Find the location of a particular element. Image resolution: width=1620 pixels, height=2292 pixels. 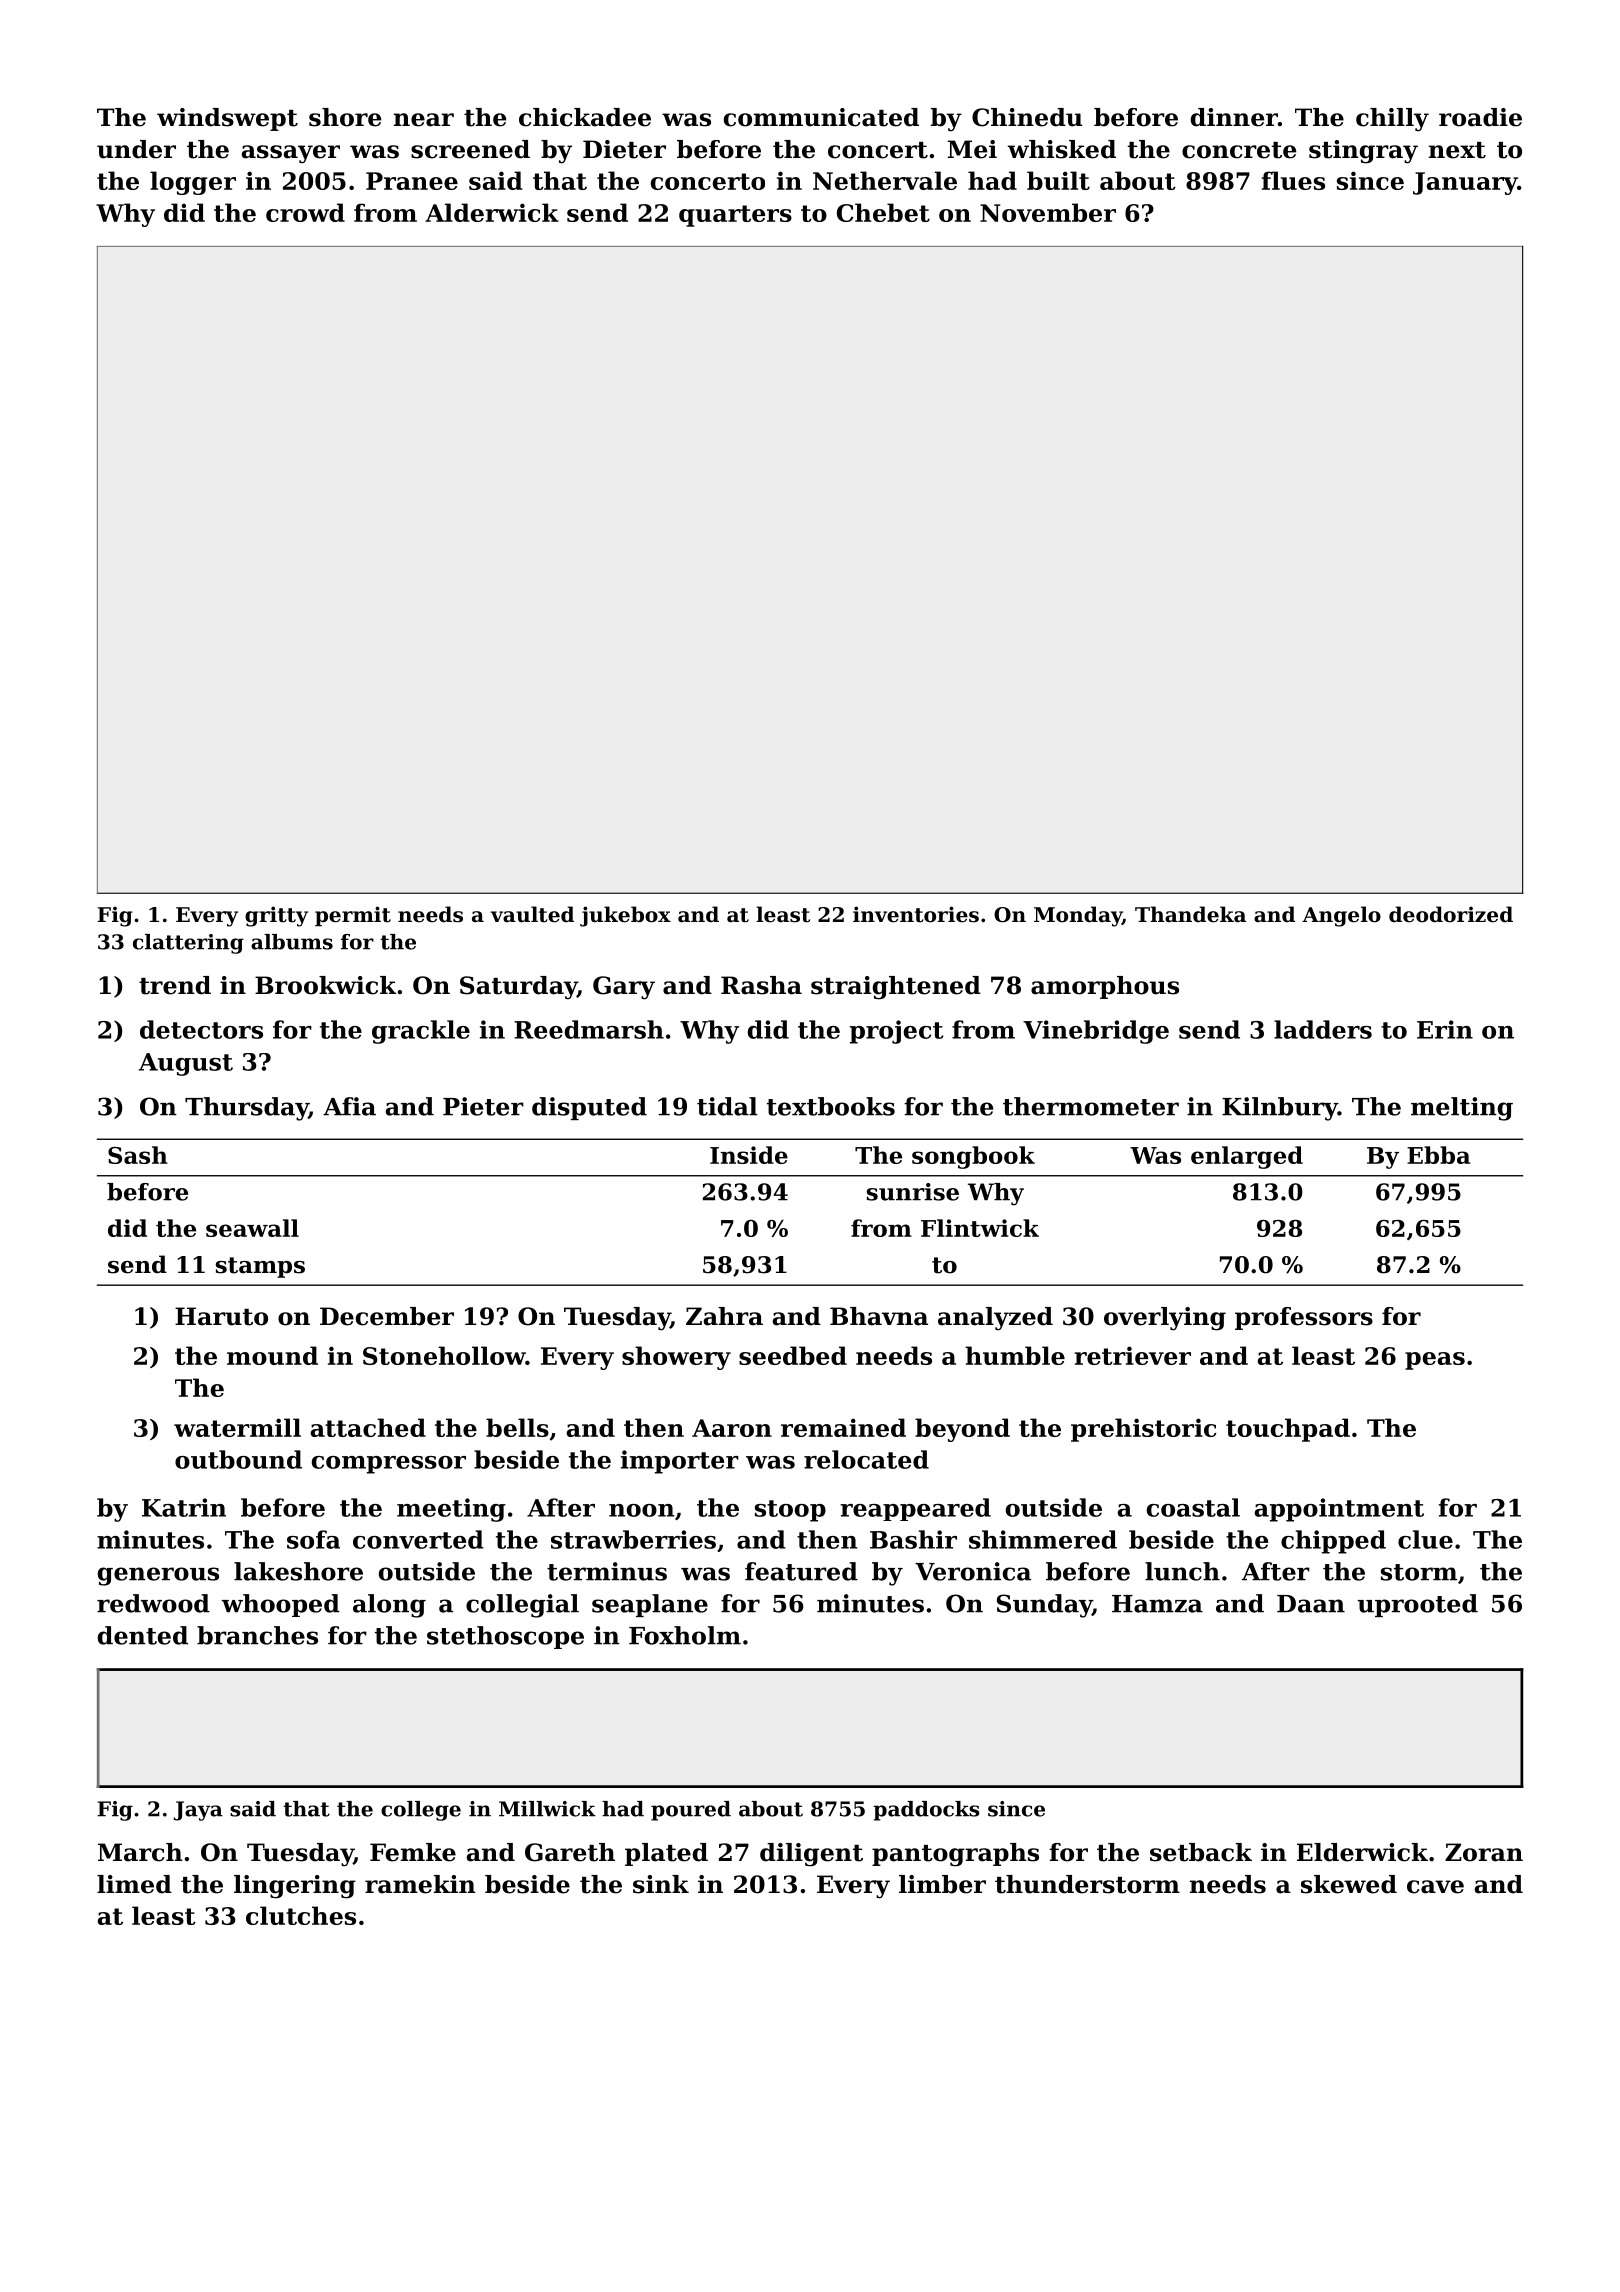

Chinedu is located at coordinates (1027, 117).
